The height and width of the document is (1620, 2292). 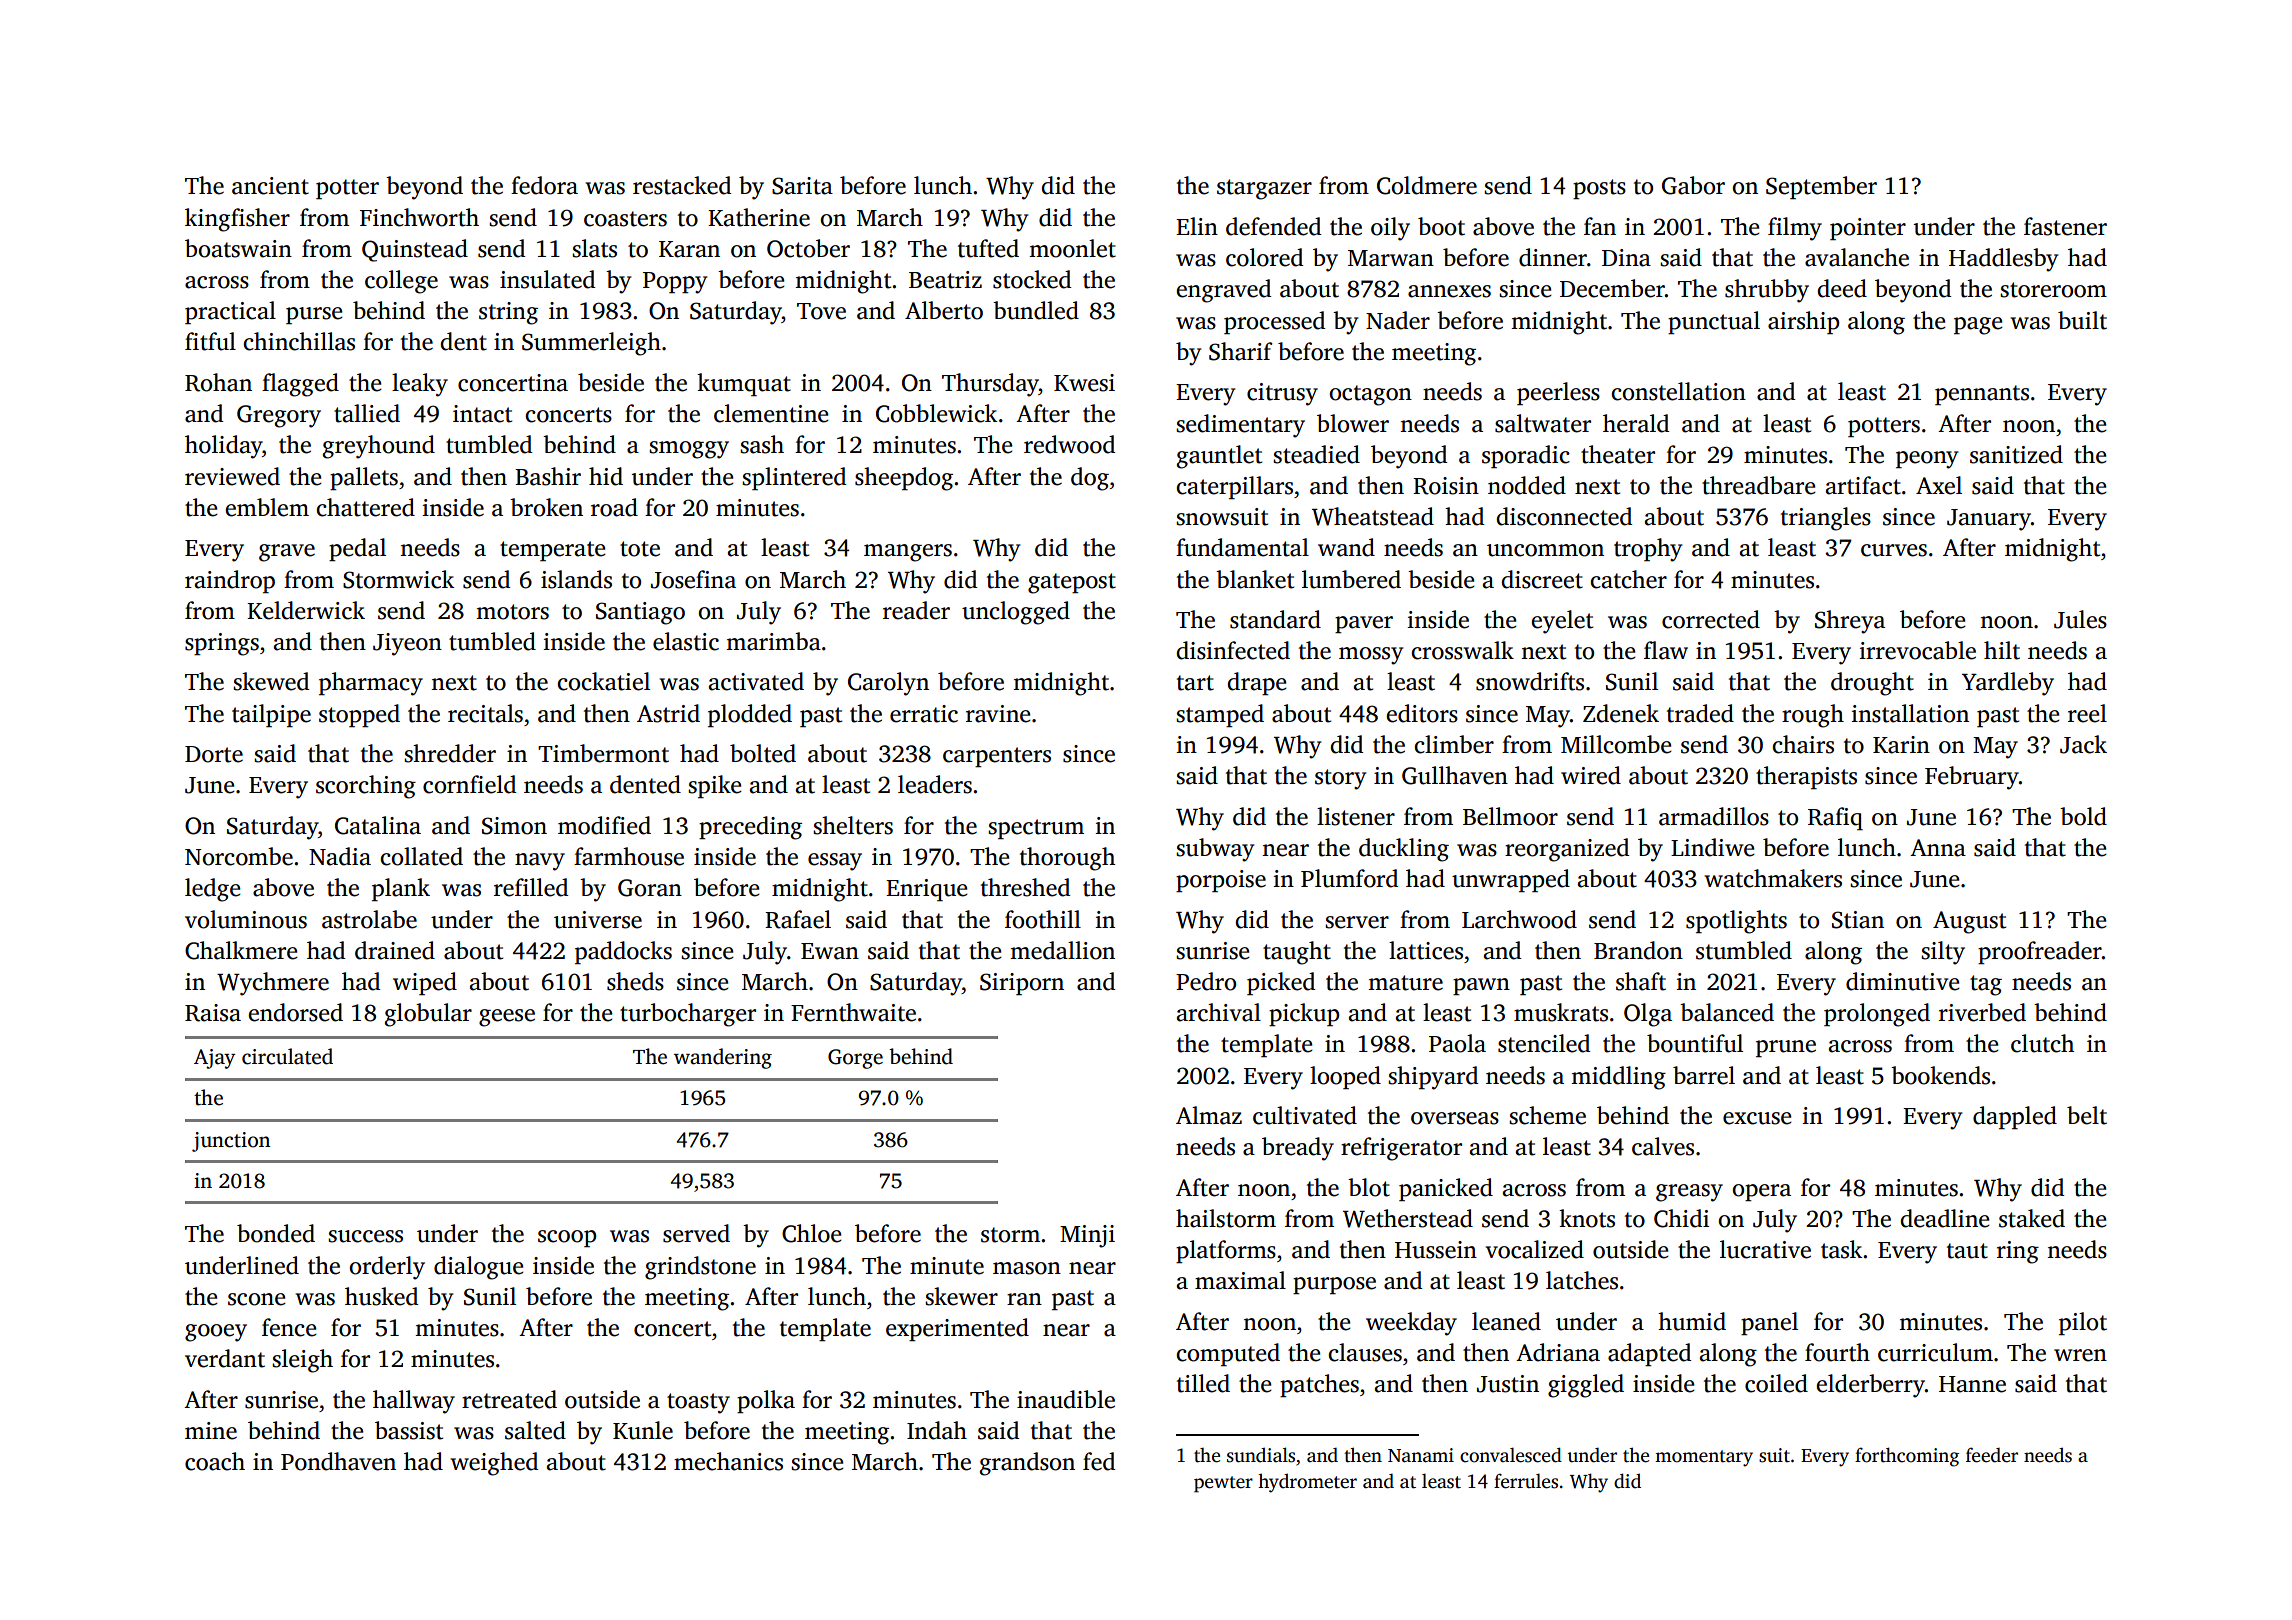 What do you see at coordinates (812, 1233) in the document?
I see `Chloe` at bounding box center [812, 1233].
